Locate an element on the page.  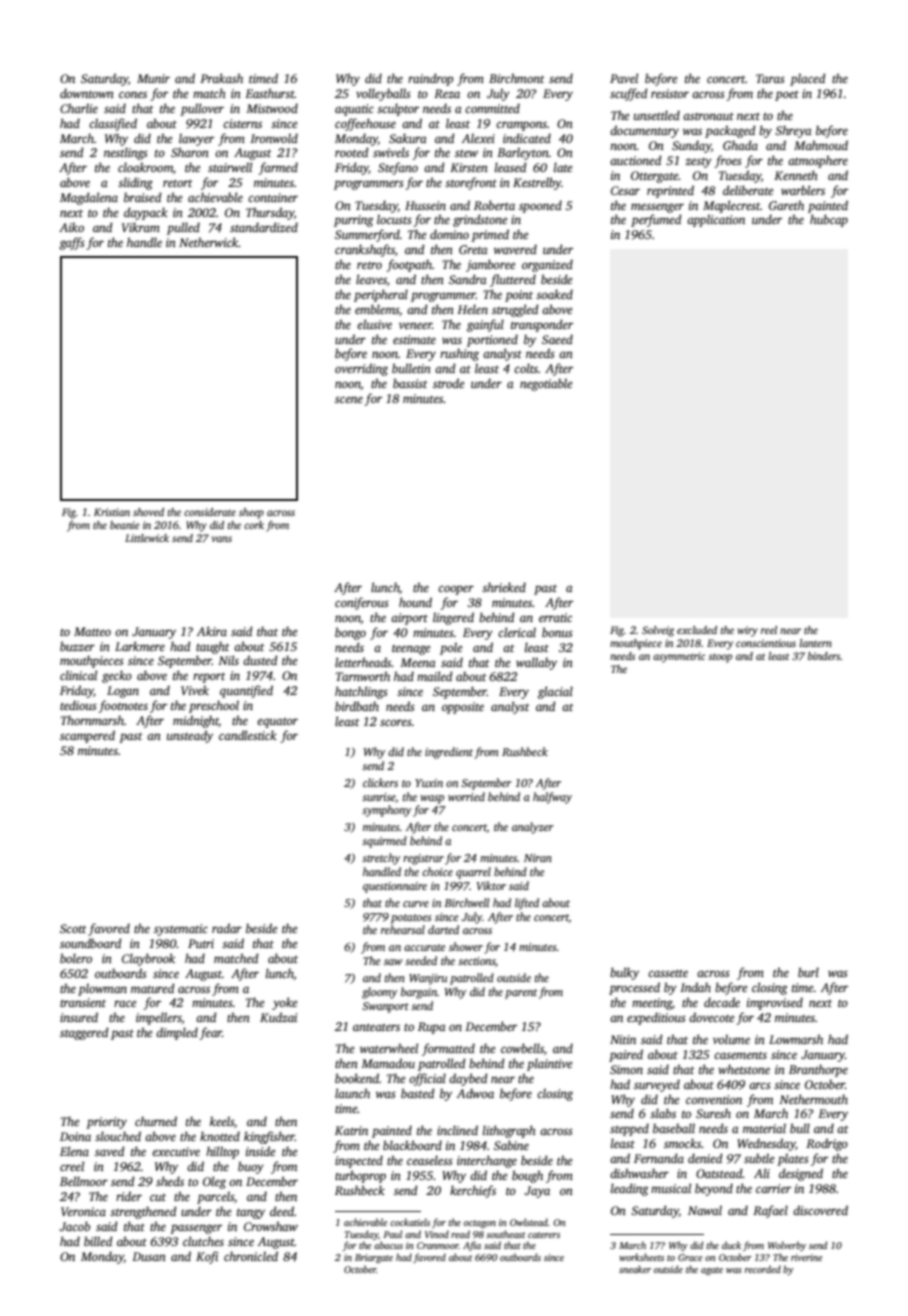
astronaut is located at coordinates (708, 116).
